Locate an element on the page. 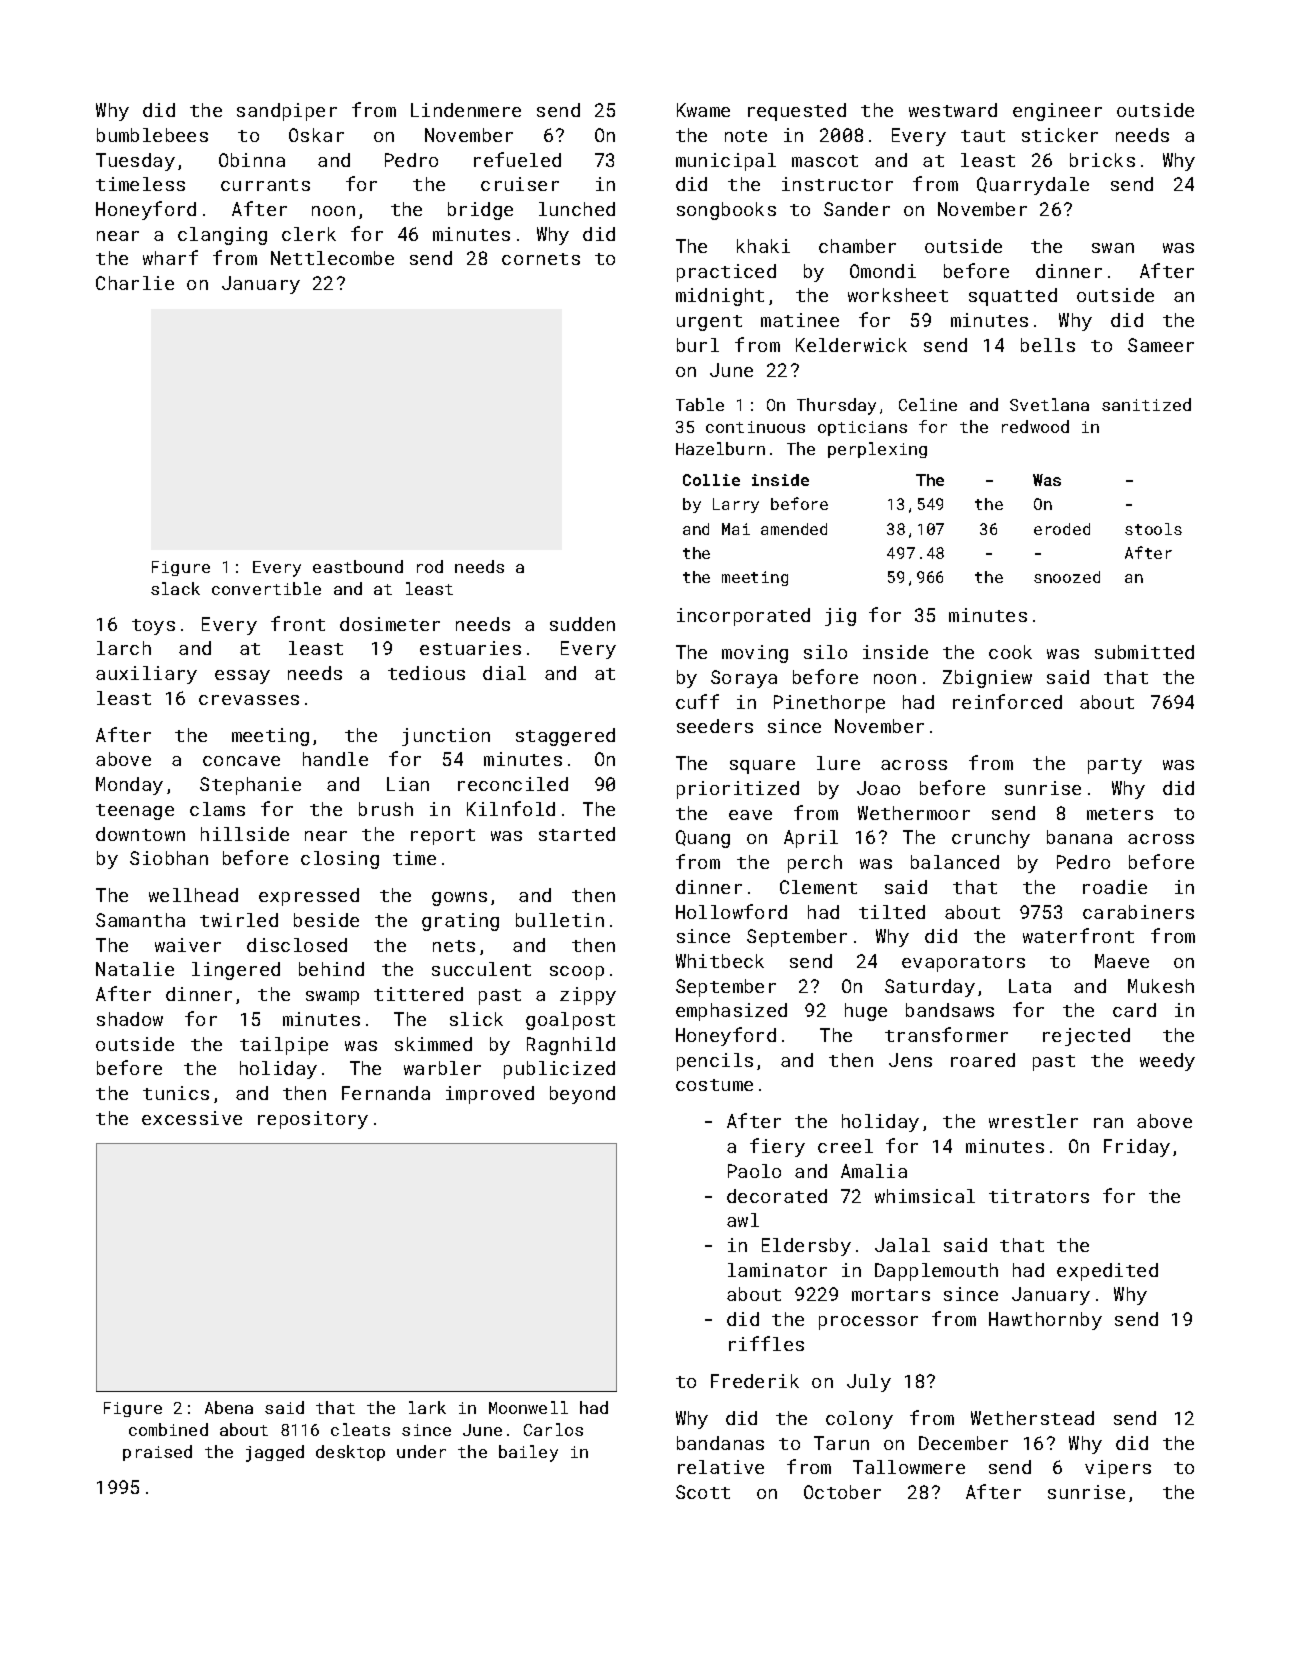  slack is located at coordinates (175, 588).
